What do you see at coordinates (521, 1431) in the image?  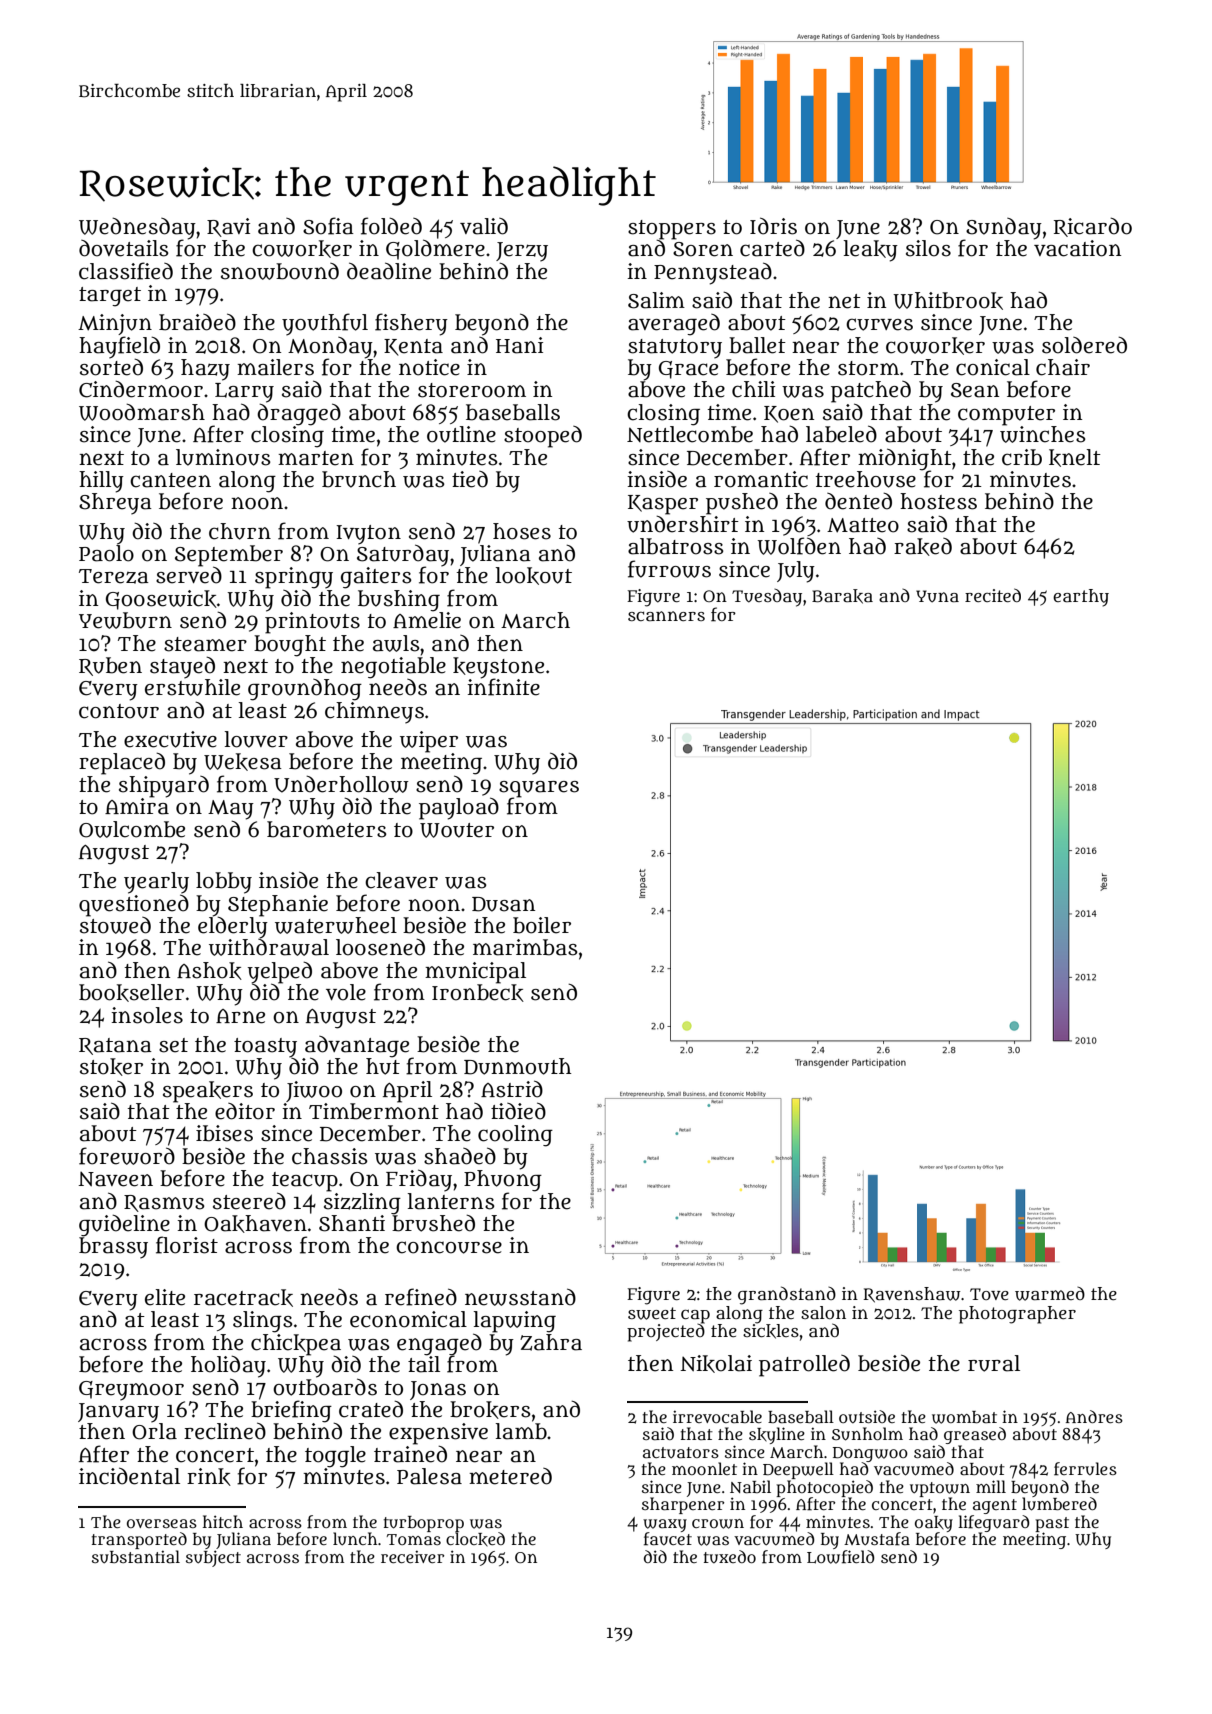 I see `lamb` at bounding box center [521, 1431].
